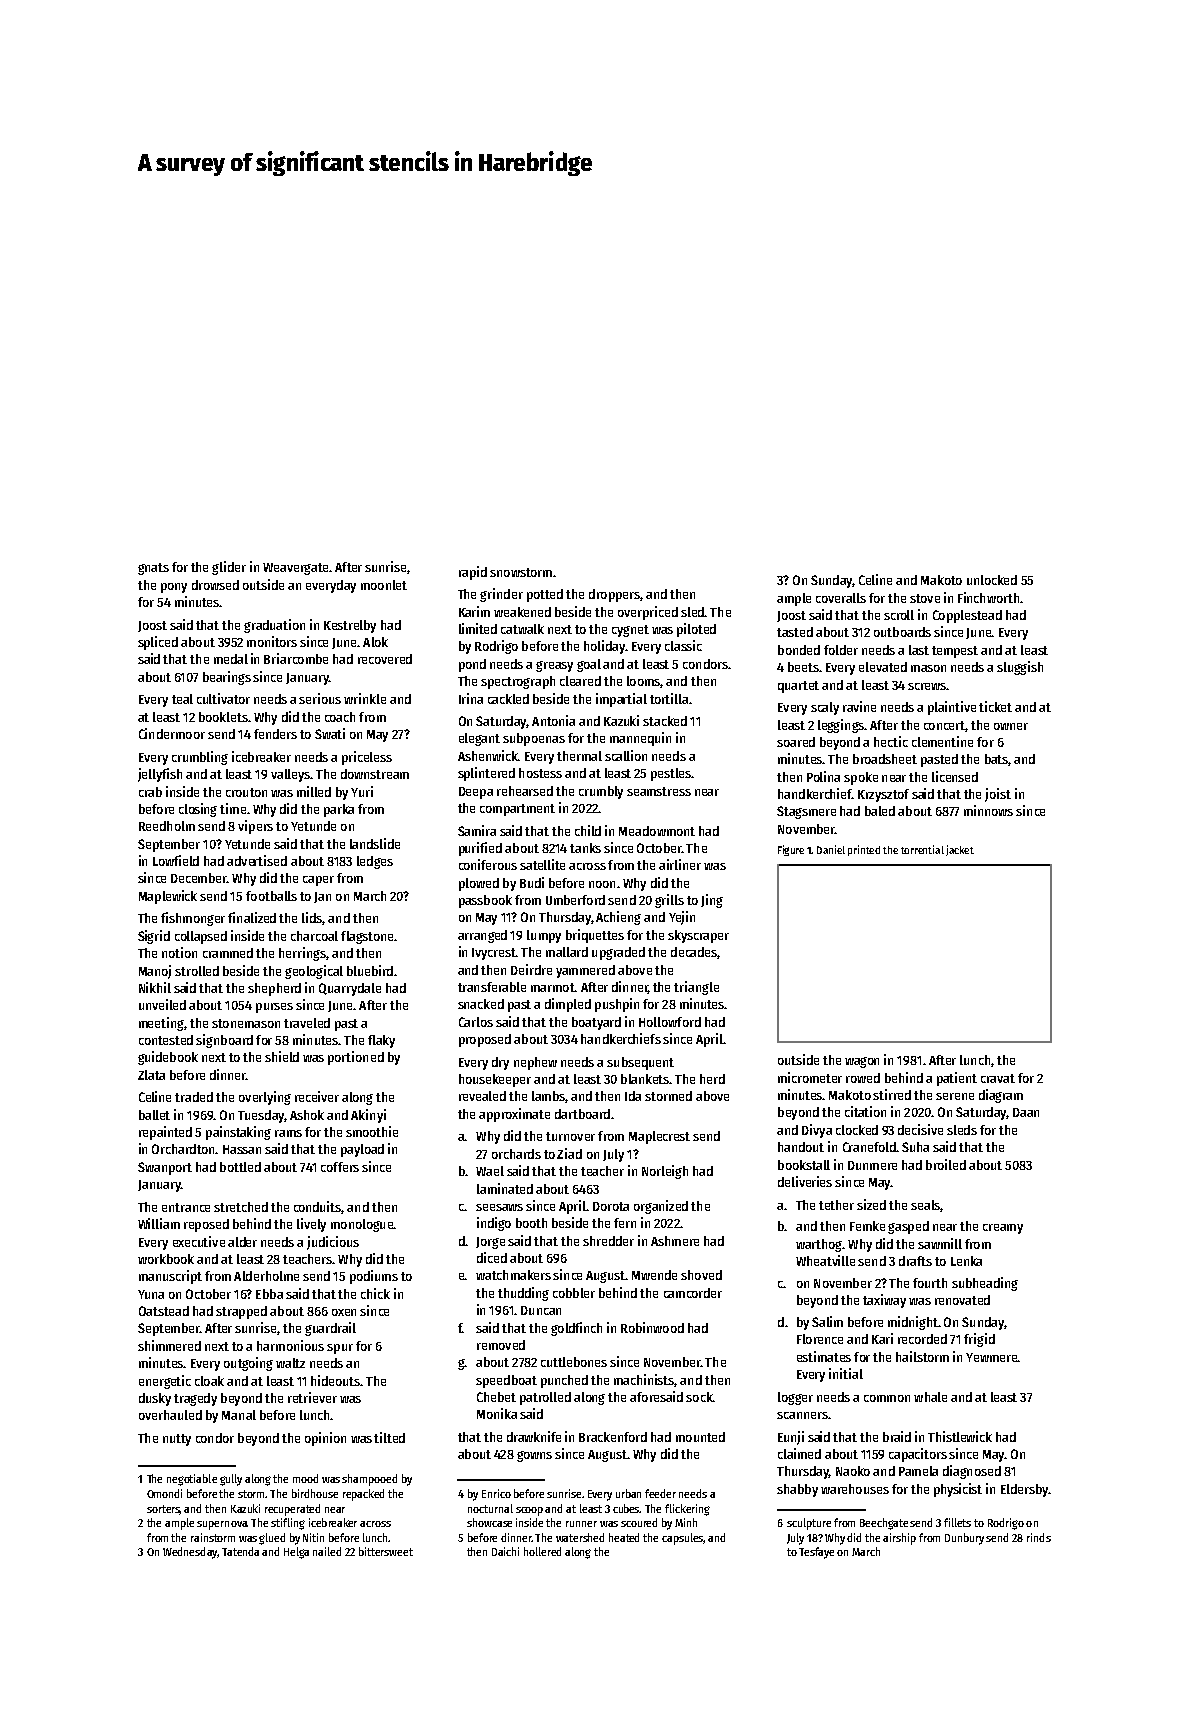 Image resolution: width=1190 pixels, height=1724 pixels. What do you see at coordinates (311, 1225) in the screenshot?
I see `lively` at bounding box center [311, 1225].
